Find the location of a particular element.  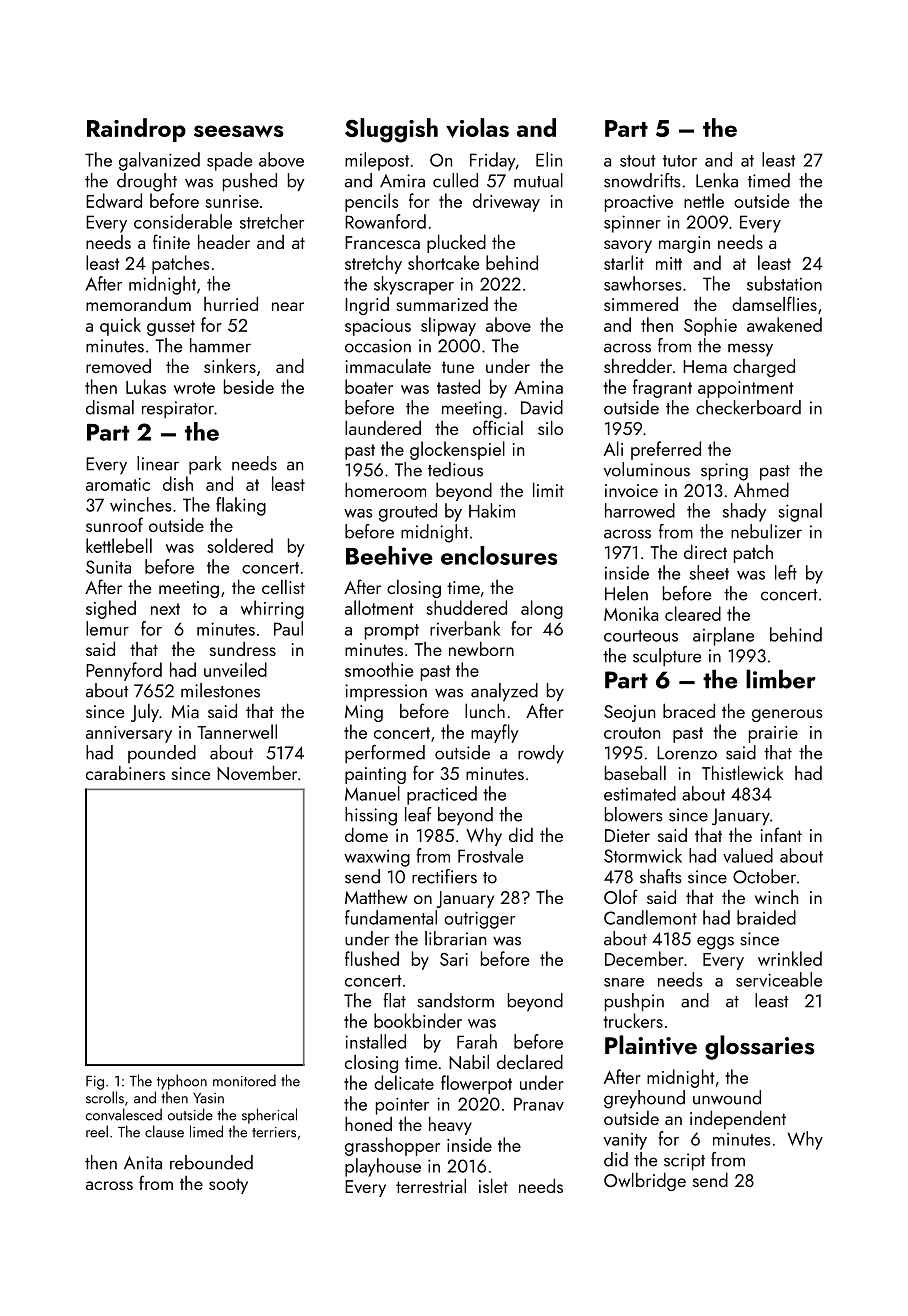

Rowanford is located at coordinates (385, 221).
